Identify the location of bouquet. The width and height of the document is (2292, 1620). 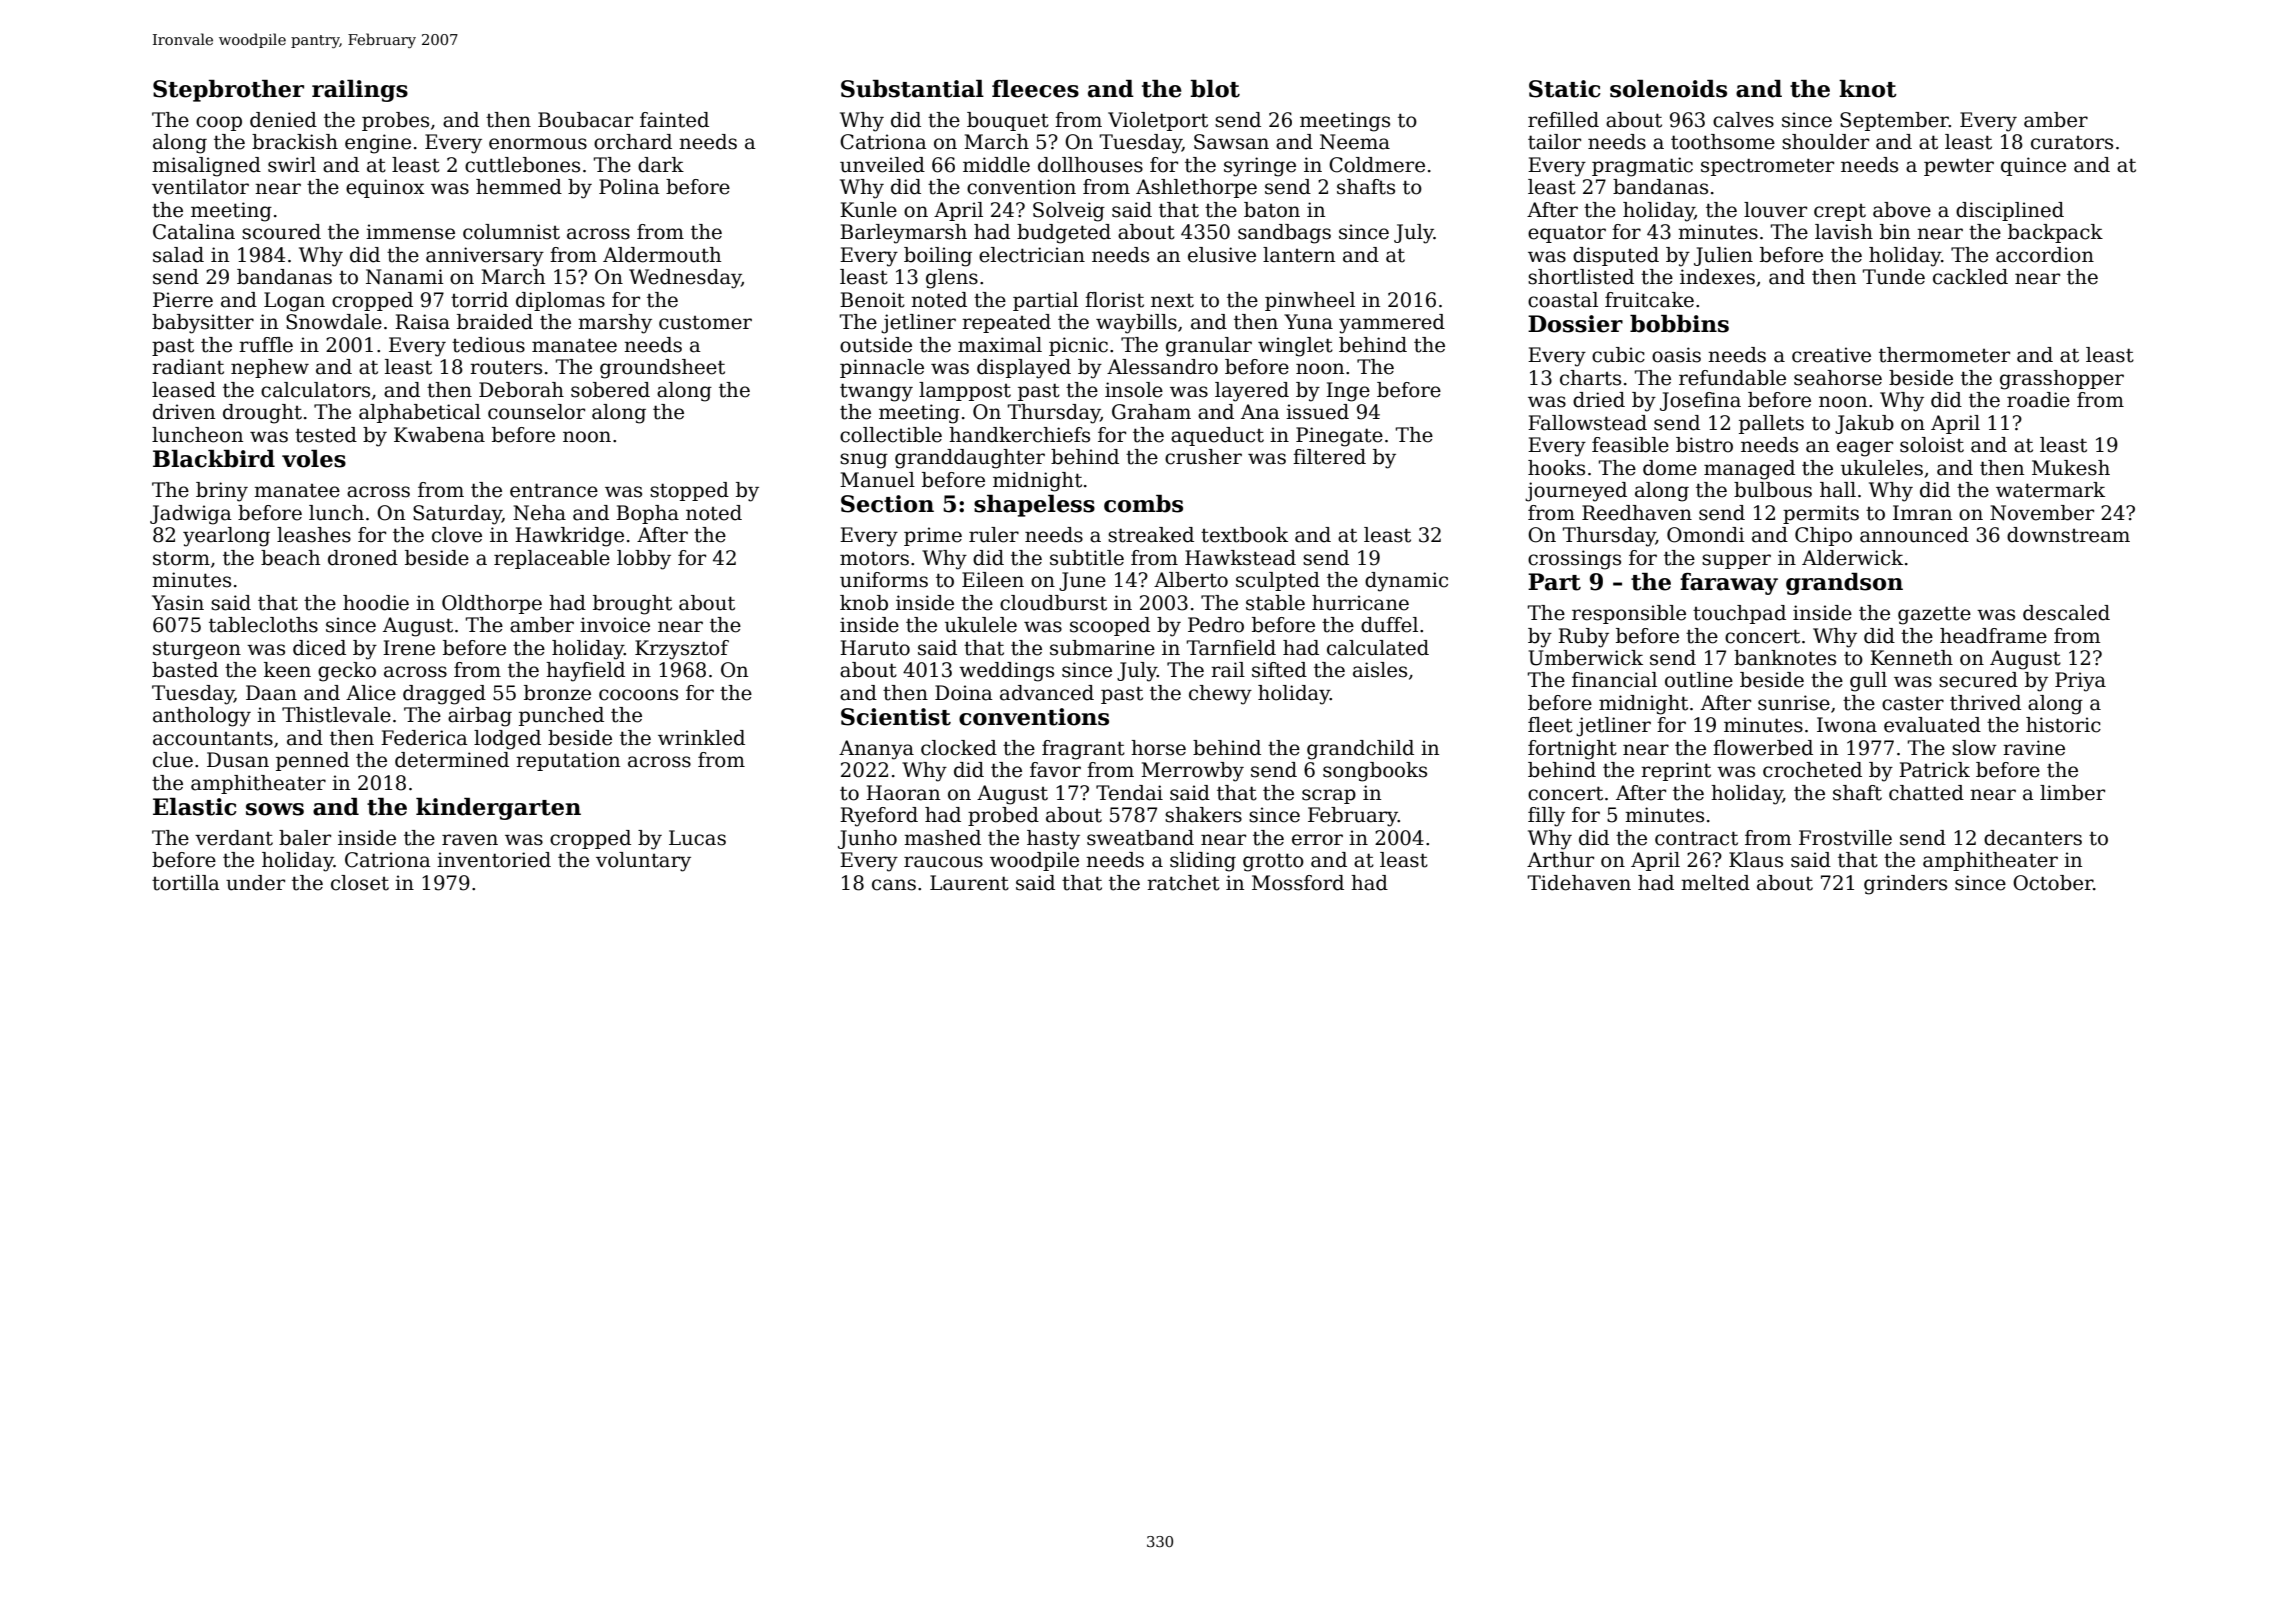
(1008, 121).
